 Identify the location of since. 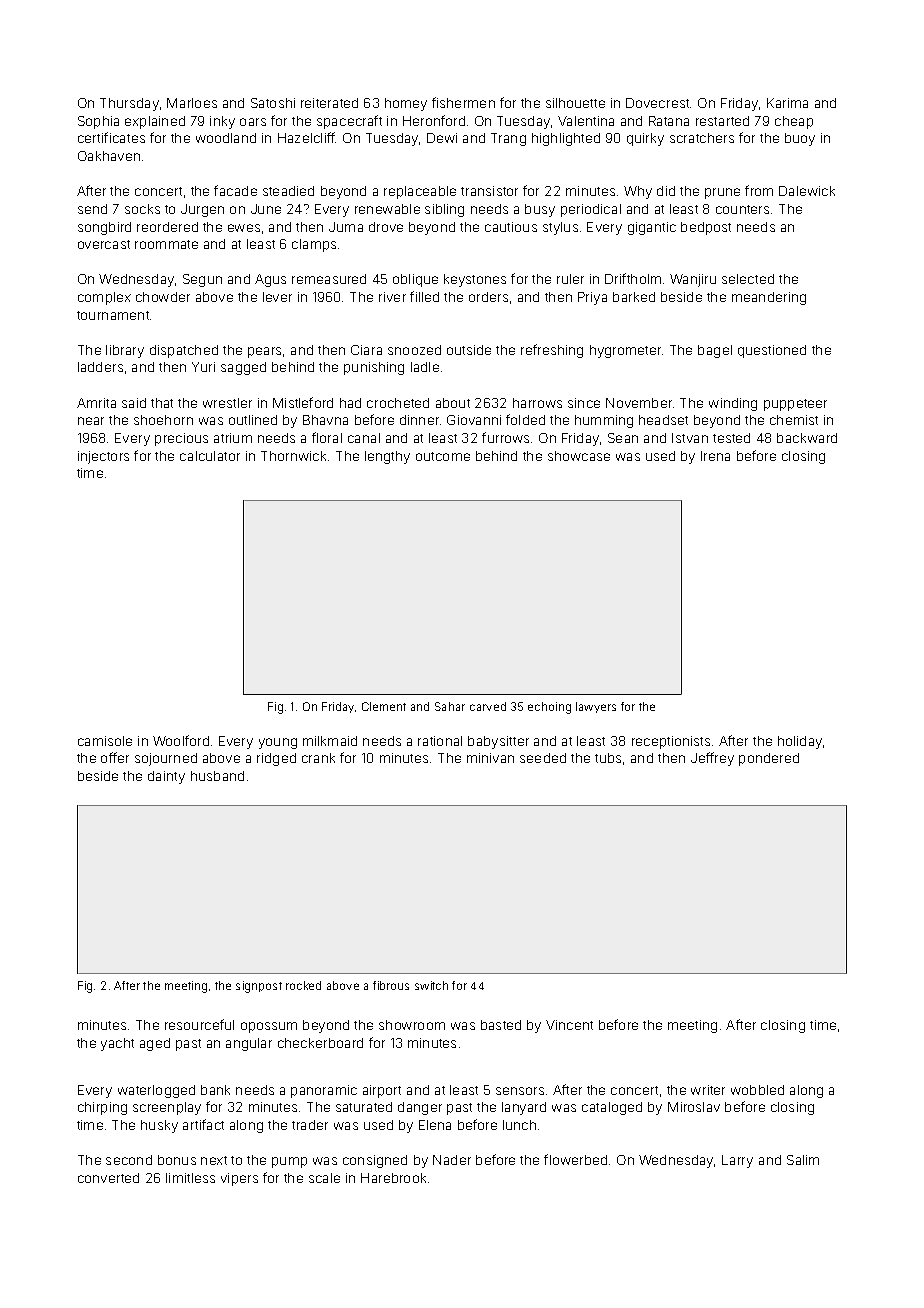
(584, 403).
